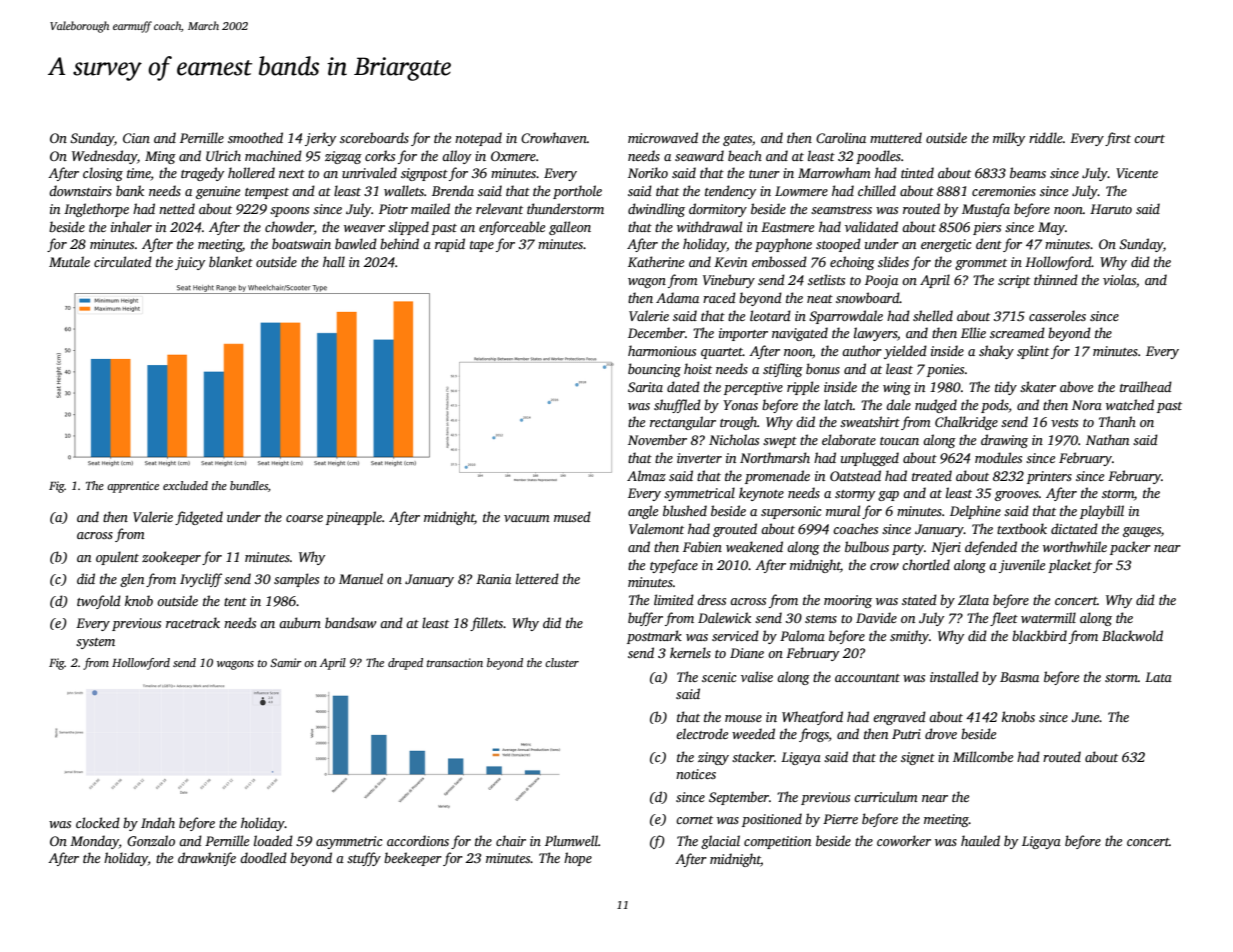  Describe the element at coordinates (743, 718) in the screenshot. I see `mouse` at that location.
